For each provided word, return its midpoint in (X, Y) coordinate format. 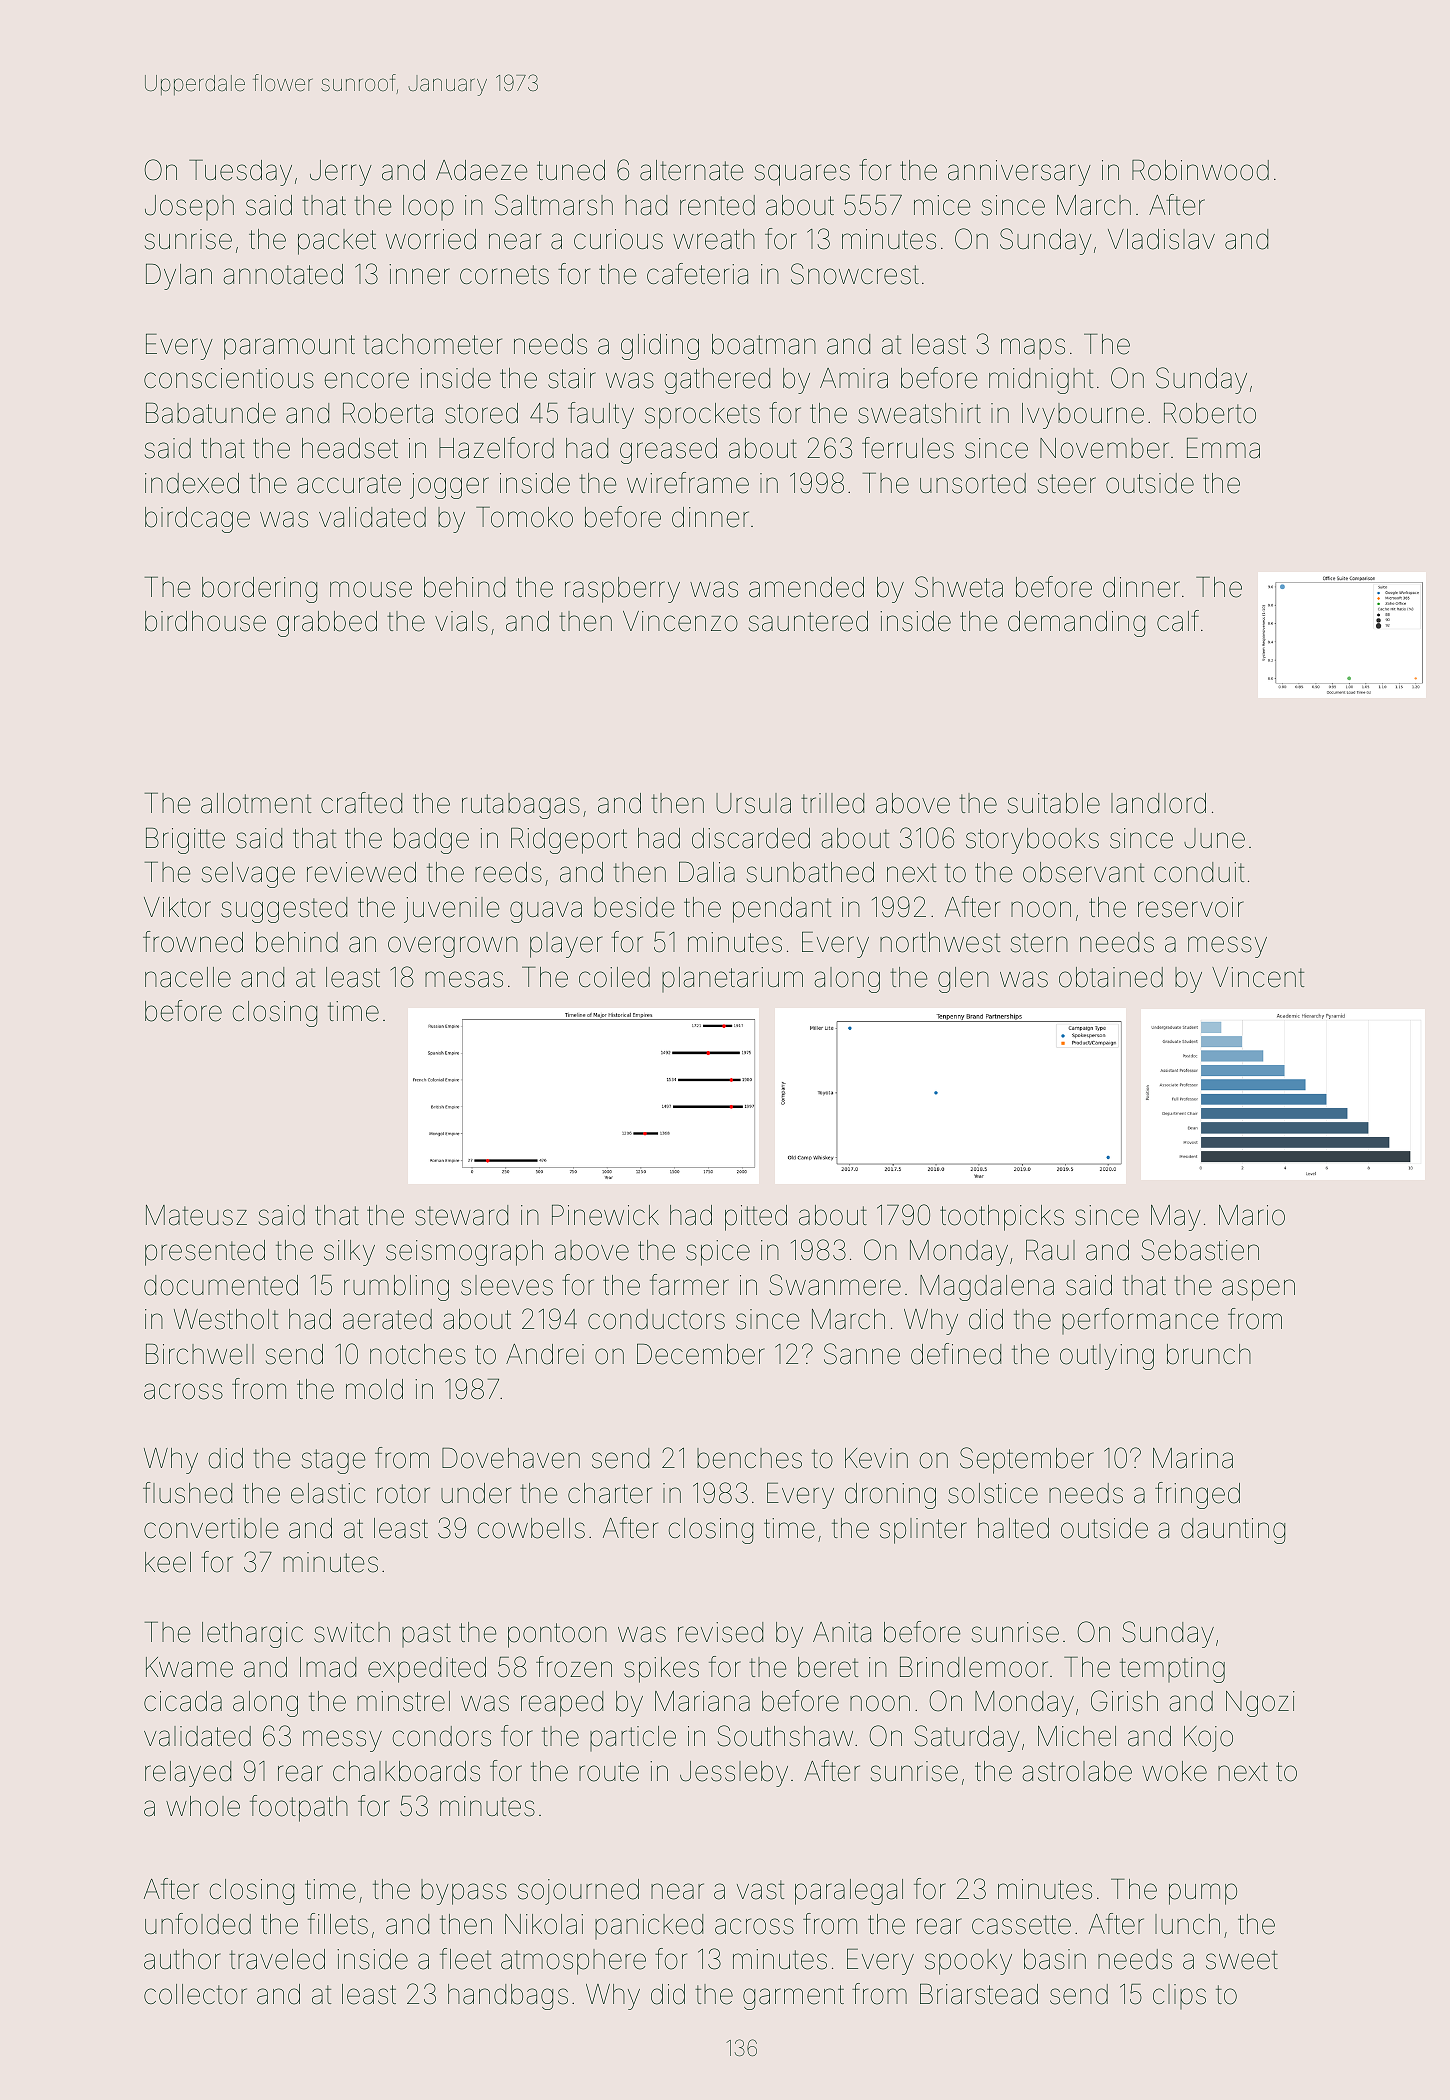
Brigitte (185, 841)
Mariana (702, 1701)
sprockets (702, 416)
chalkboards (406, 1771)
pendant (782, 910)
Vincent (1258, 977)
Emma (1223, 448)
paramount (289, 347)
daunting (1233, 1531)
